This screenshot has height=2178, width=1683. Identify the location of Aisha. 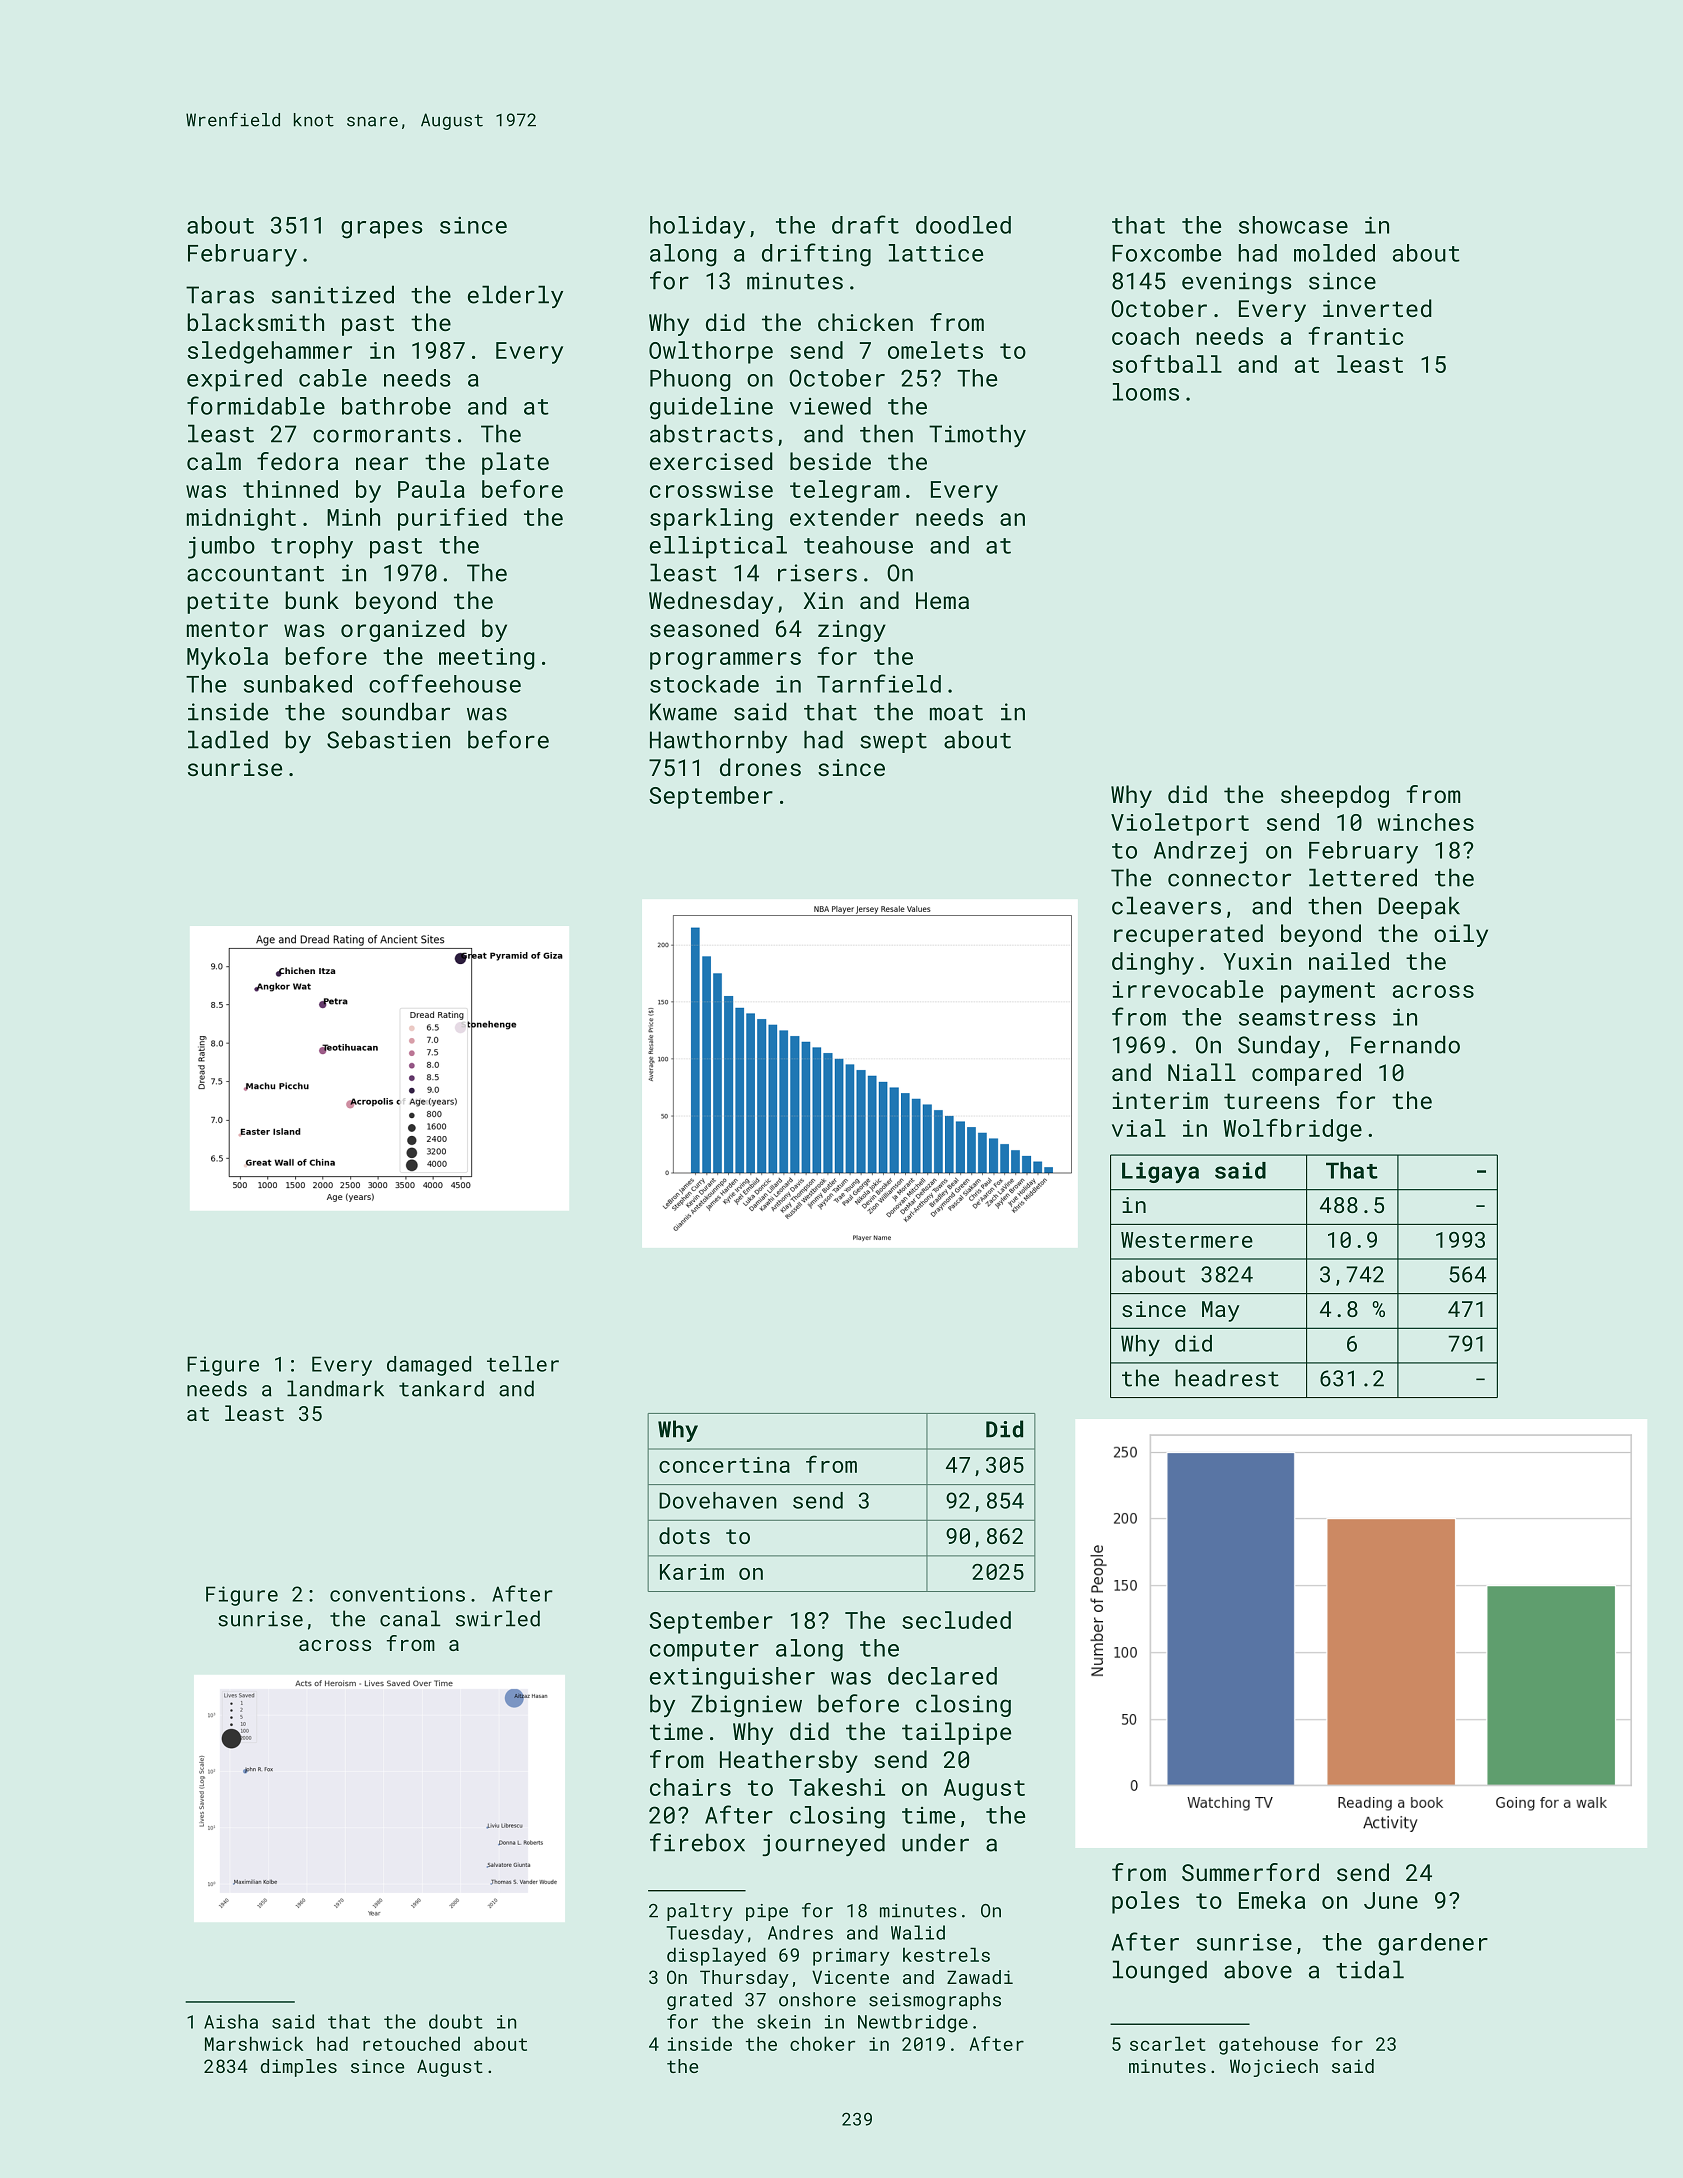
(231, 2021).
